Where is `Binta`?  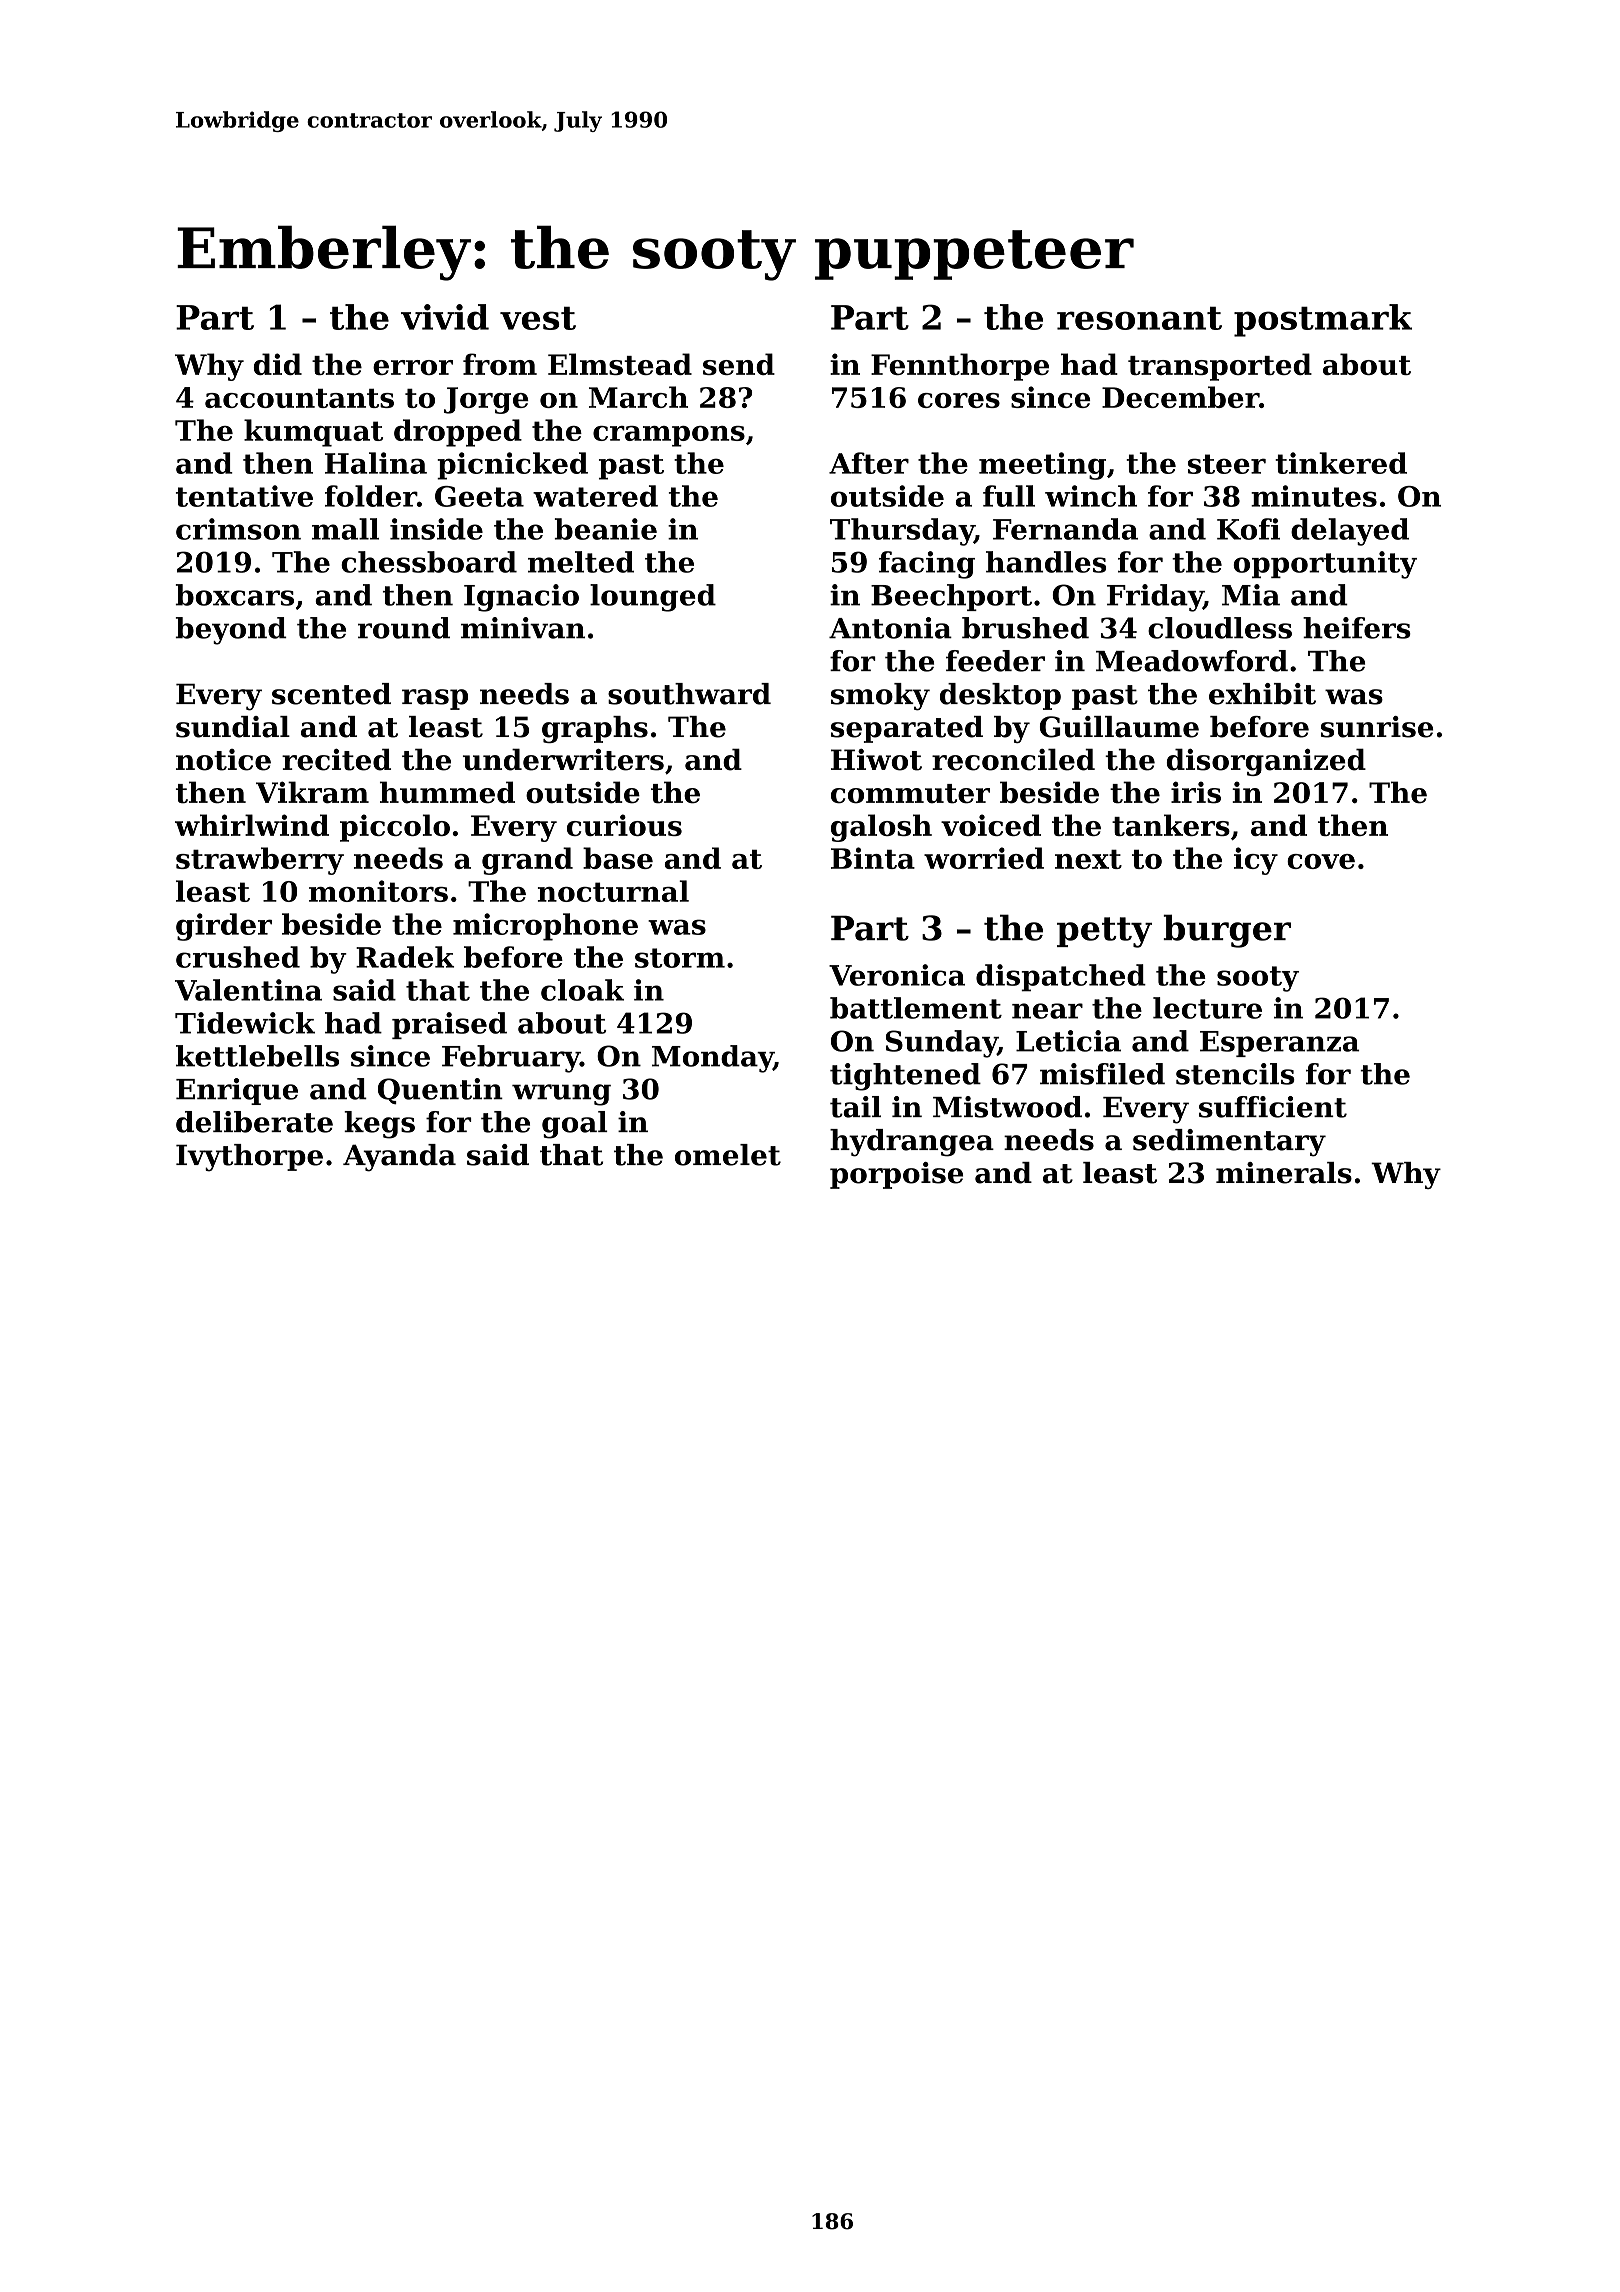
Binta is located at coordinates (873, 858).
